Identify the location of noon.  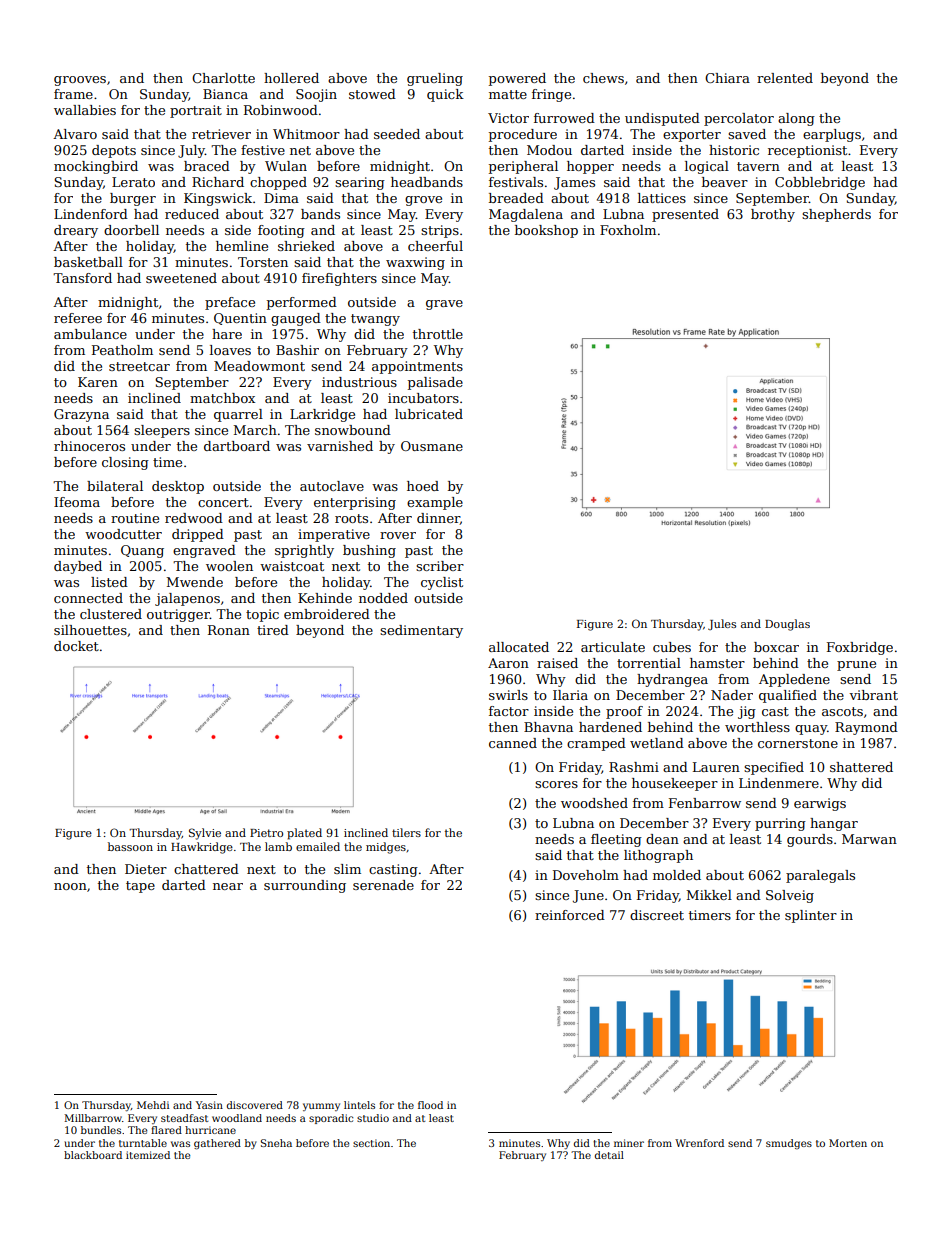
(70, 886).
